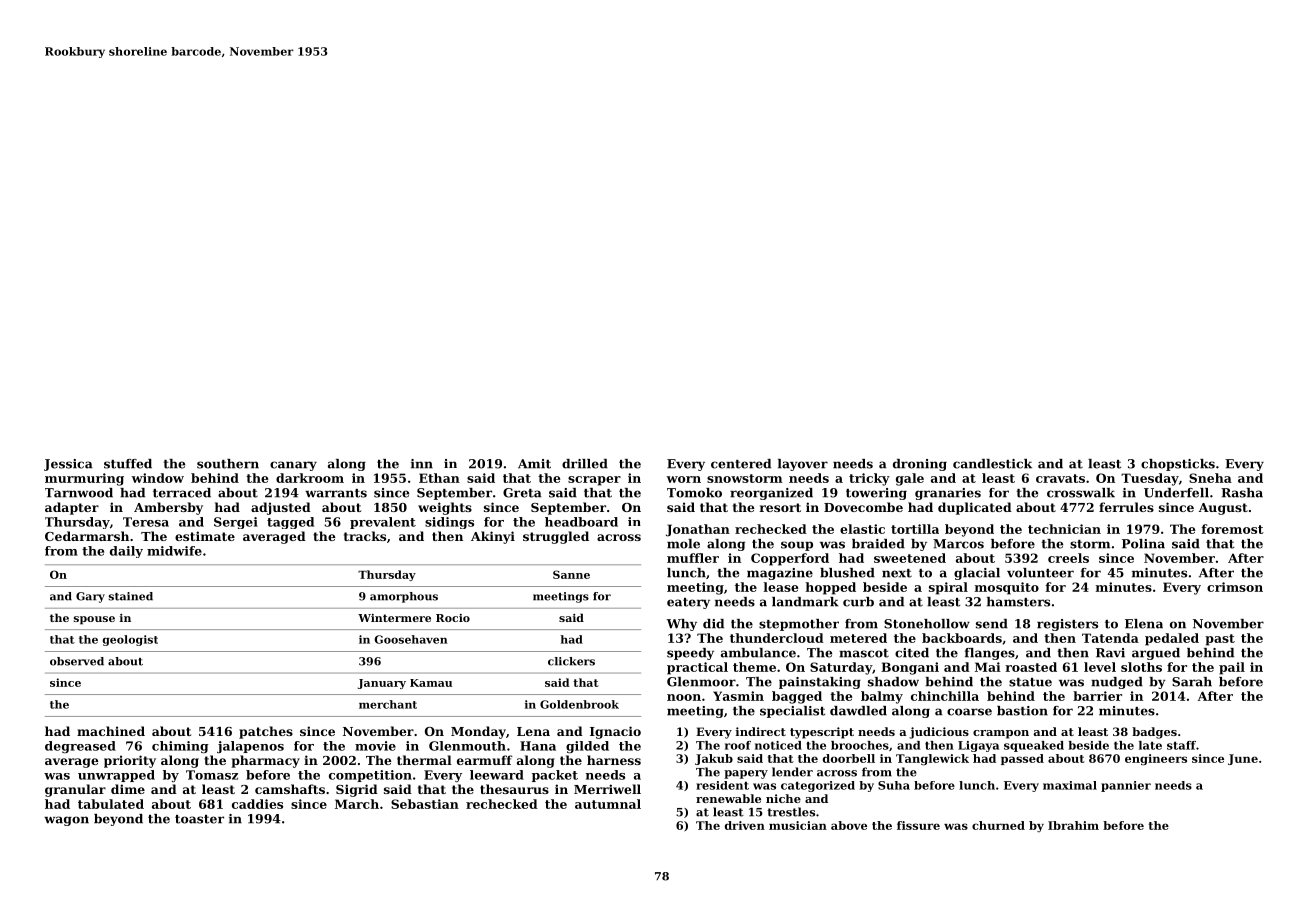  Describe the element at coordinates (157, 478) in the screenshot. I see `window` at that location.
